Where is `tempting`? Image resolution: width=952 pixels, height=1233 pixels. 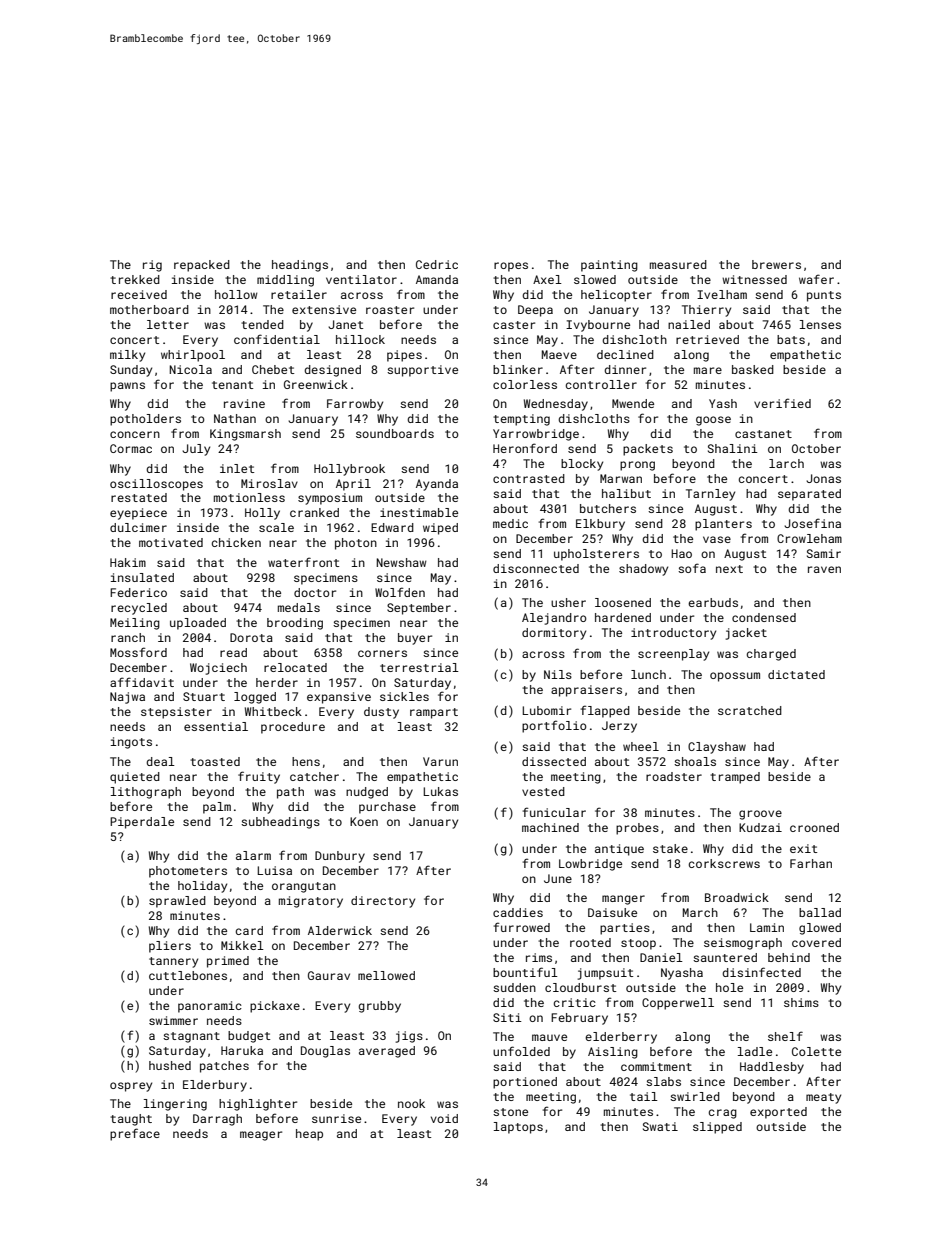 tempting is located at coordinates (521, 420).
